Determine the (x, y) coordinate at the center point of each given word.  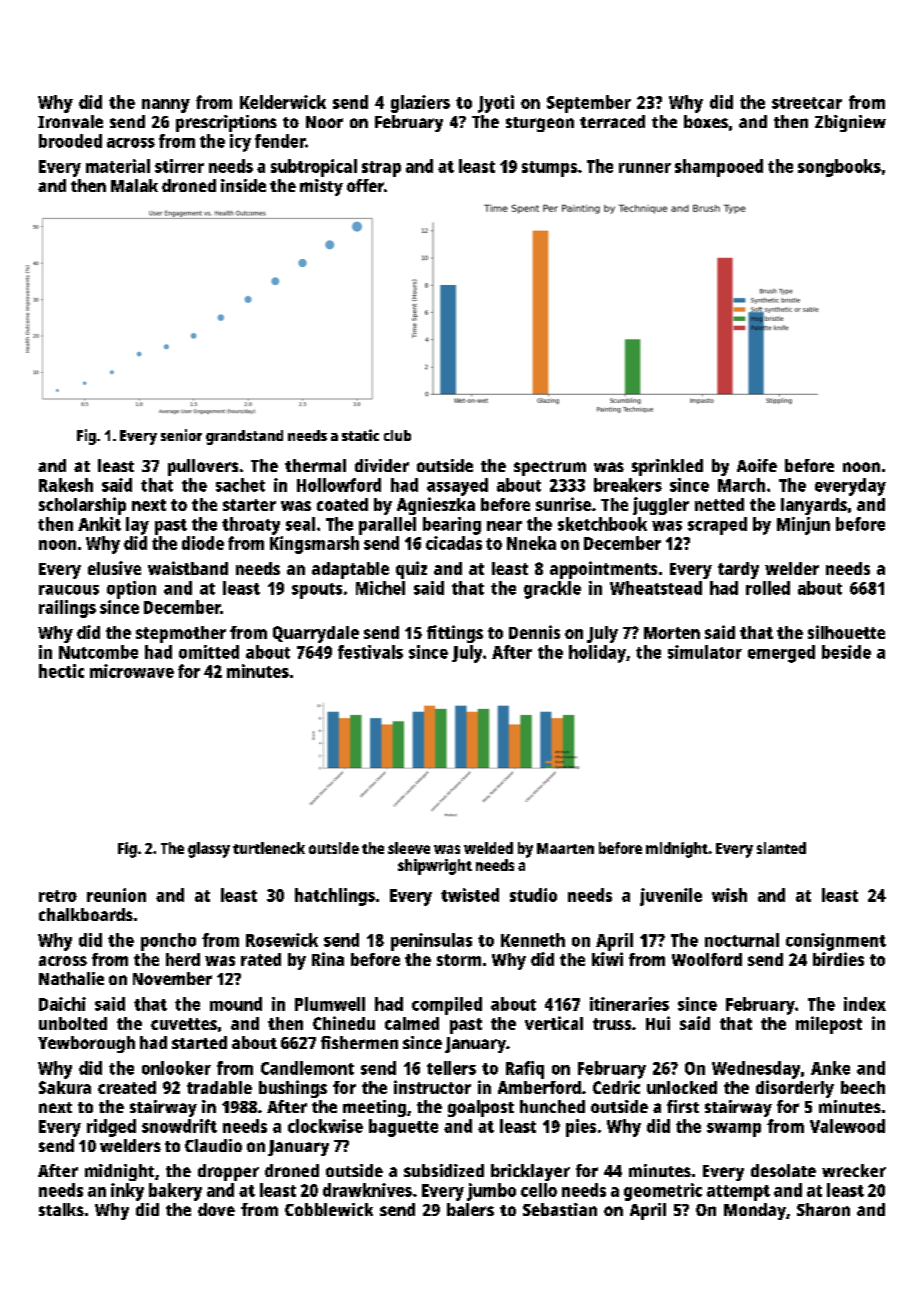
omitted (209, 652)
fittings (455, 634)
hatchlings (335, 897)
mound (236, 1004)
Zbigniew (850, 123)
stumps (549, 169)
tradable (219, 1087)
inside (243, 185)
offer (365, 185)
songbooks (839, 168)
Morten (672, 633)
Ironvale (70, 121)
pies (581, 1128)
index (865, 1004)
